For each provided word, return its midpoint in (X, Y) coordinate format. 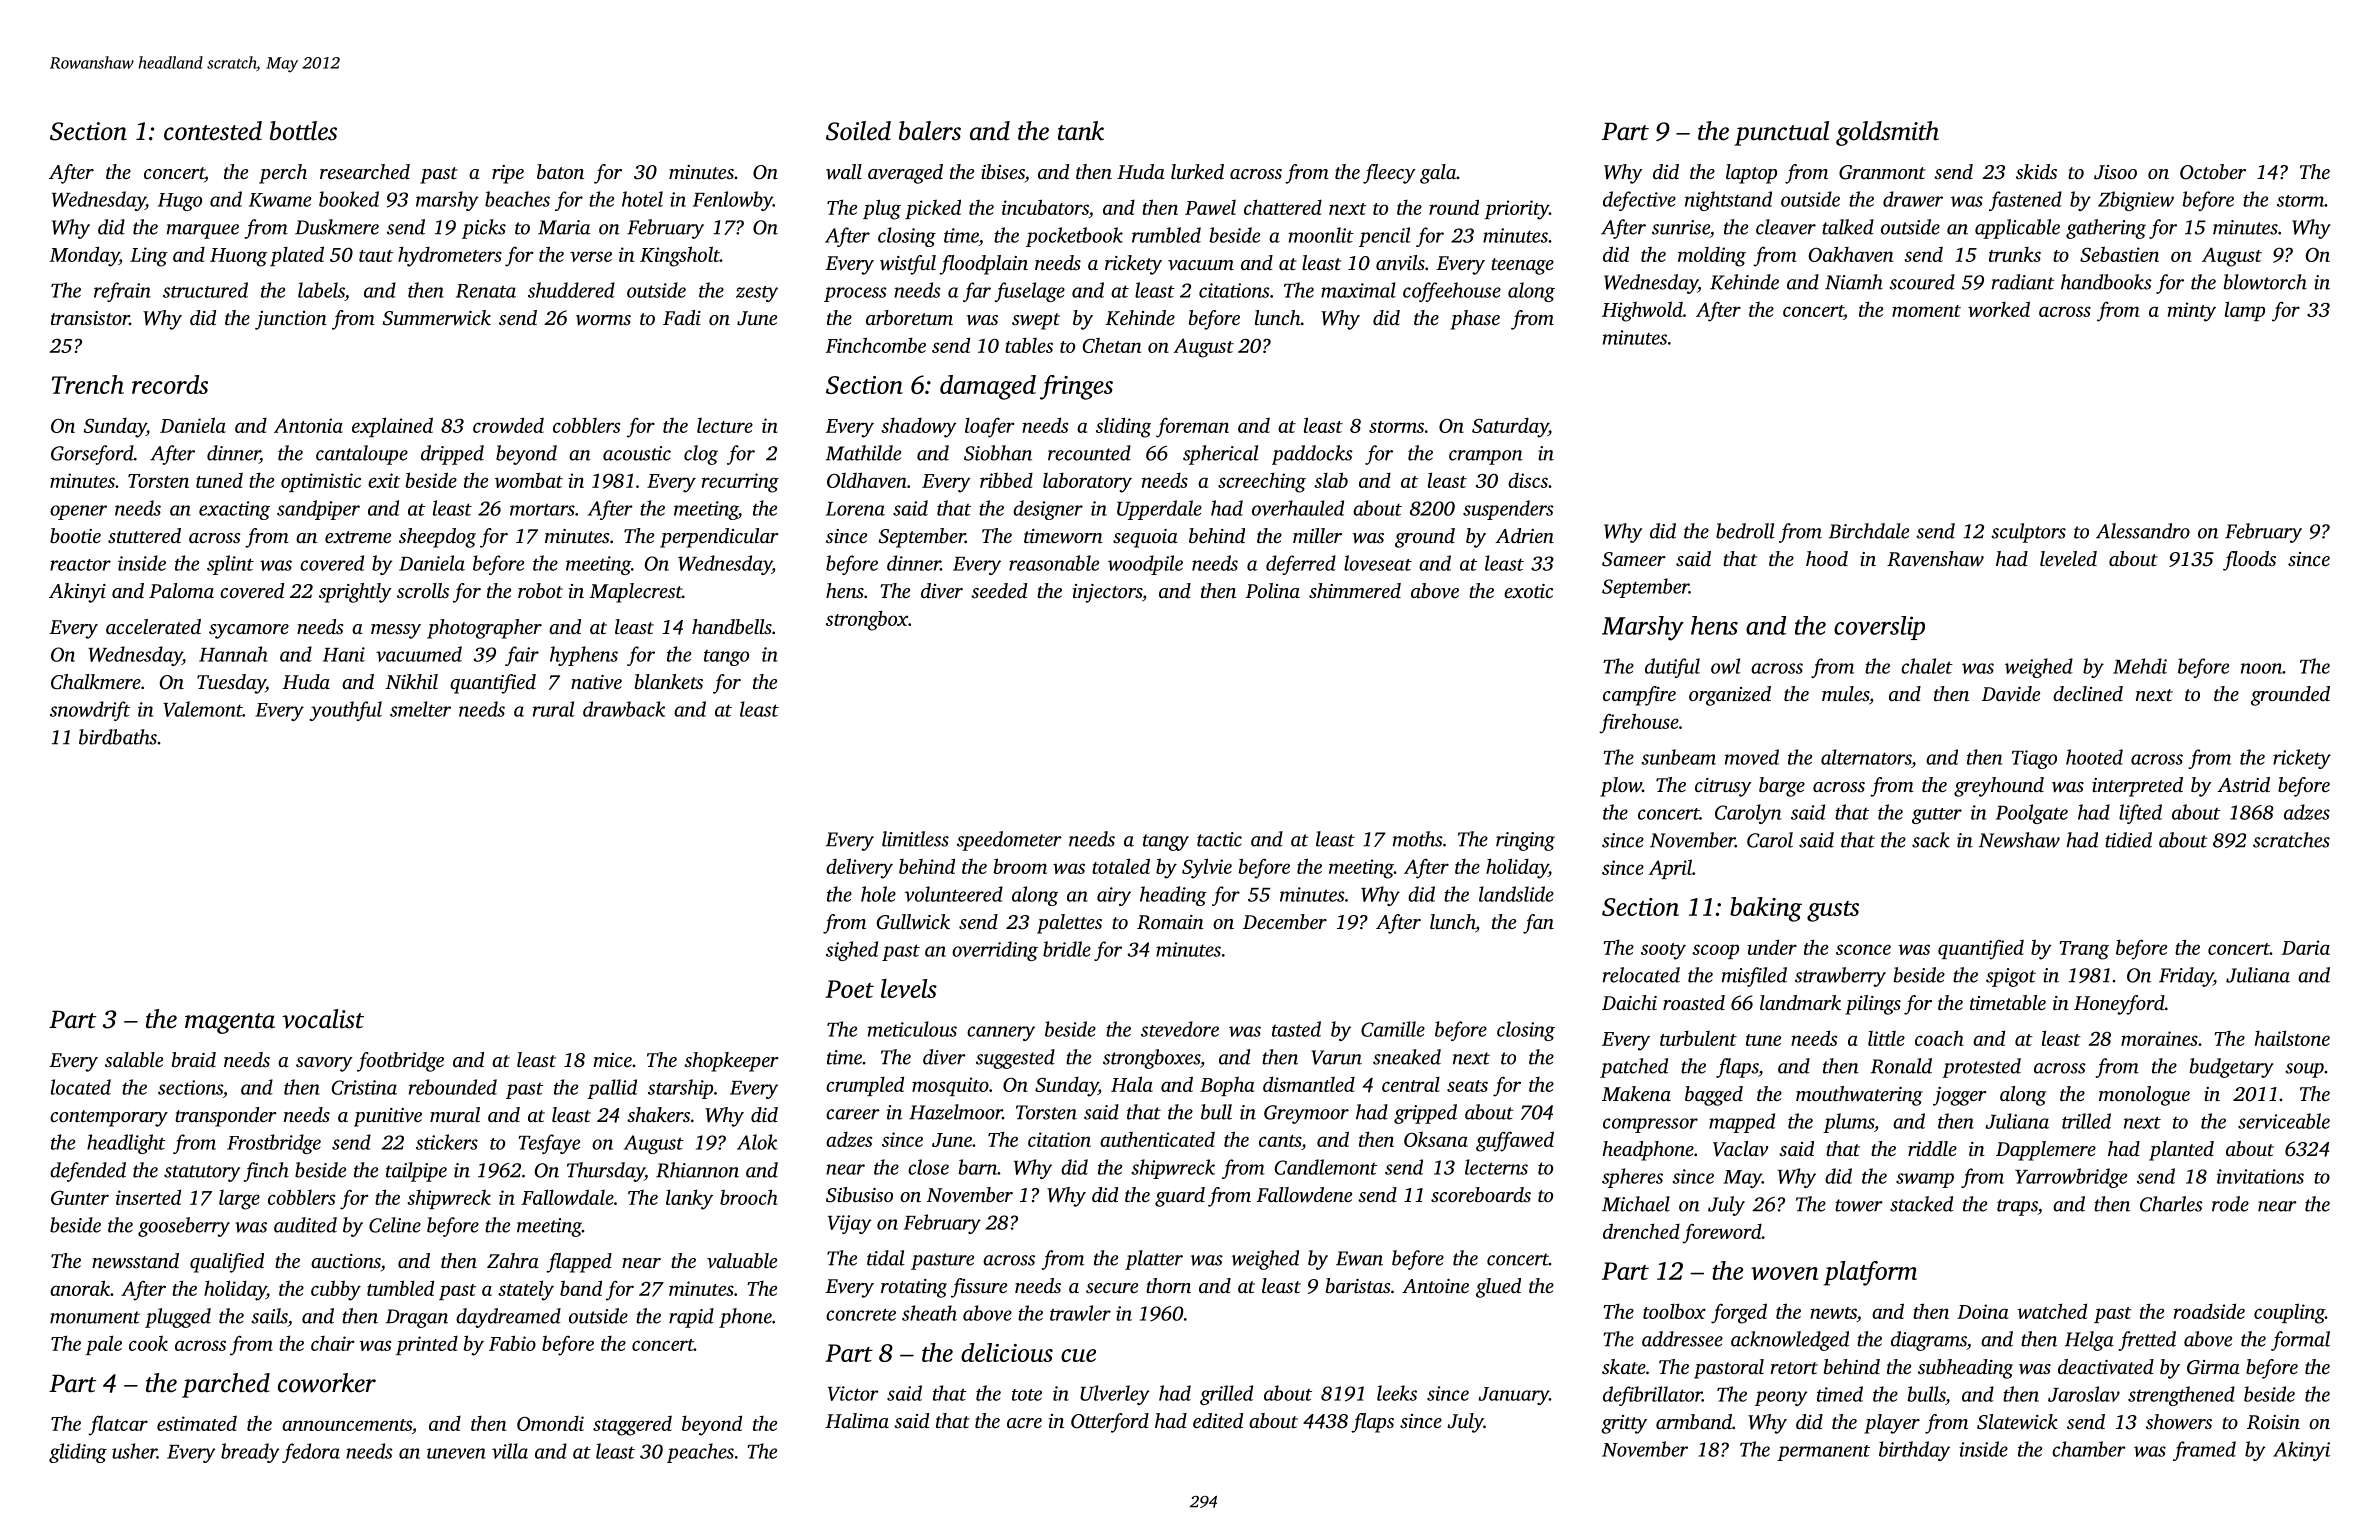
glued (1498, 1288)
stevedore (1180, 1029)
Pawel (1210, 207)
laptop (1751, 174)
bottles (303, 131)
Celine (395, 1225)
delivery (859, 868)
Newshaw (2019, 840)
